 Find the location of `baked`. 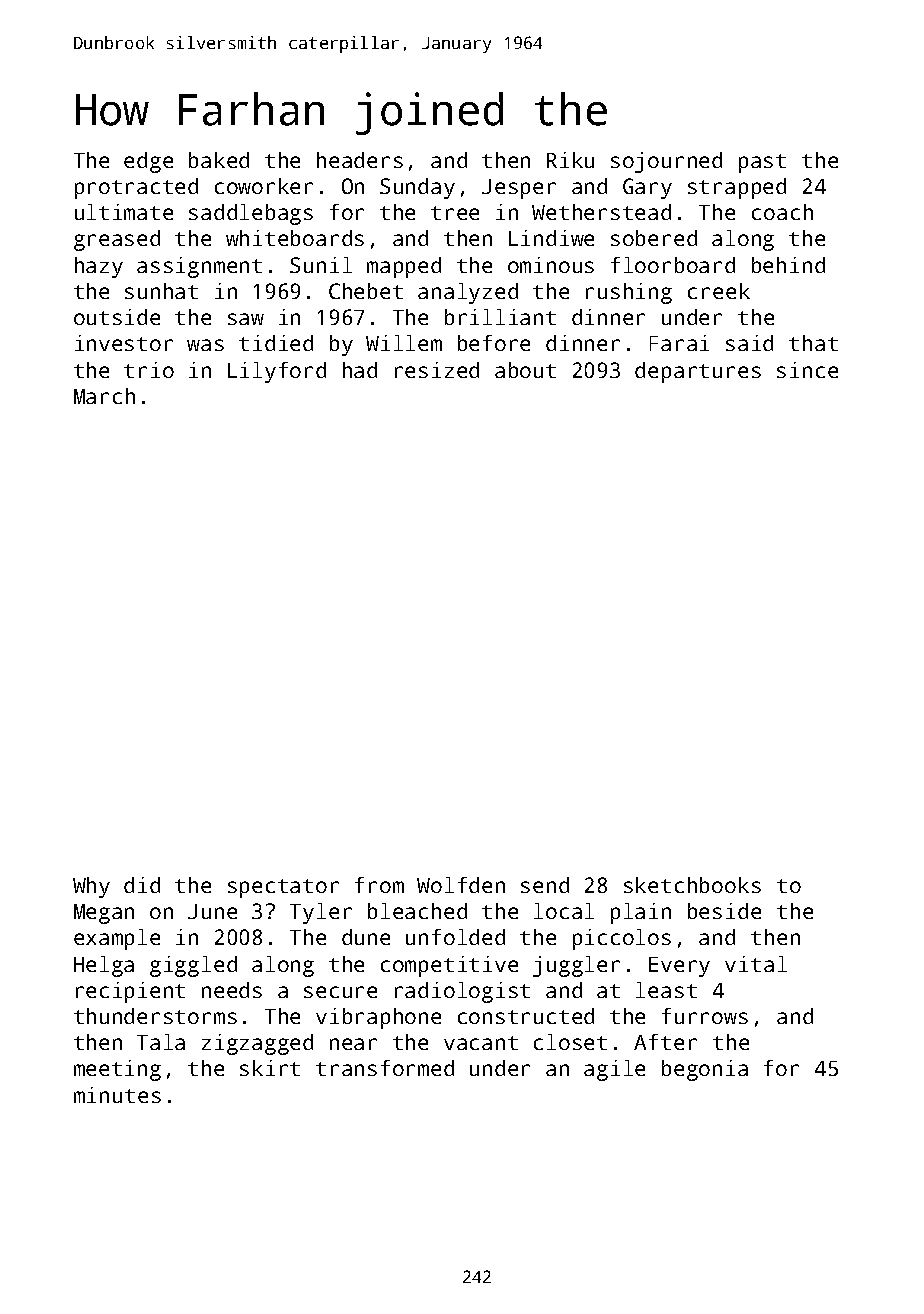

baked is located at coordinates (219, 160).
